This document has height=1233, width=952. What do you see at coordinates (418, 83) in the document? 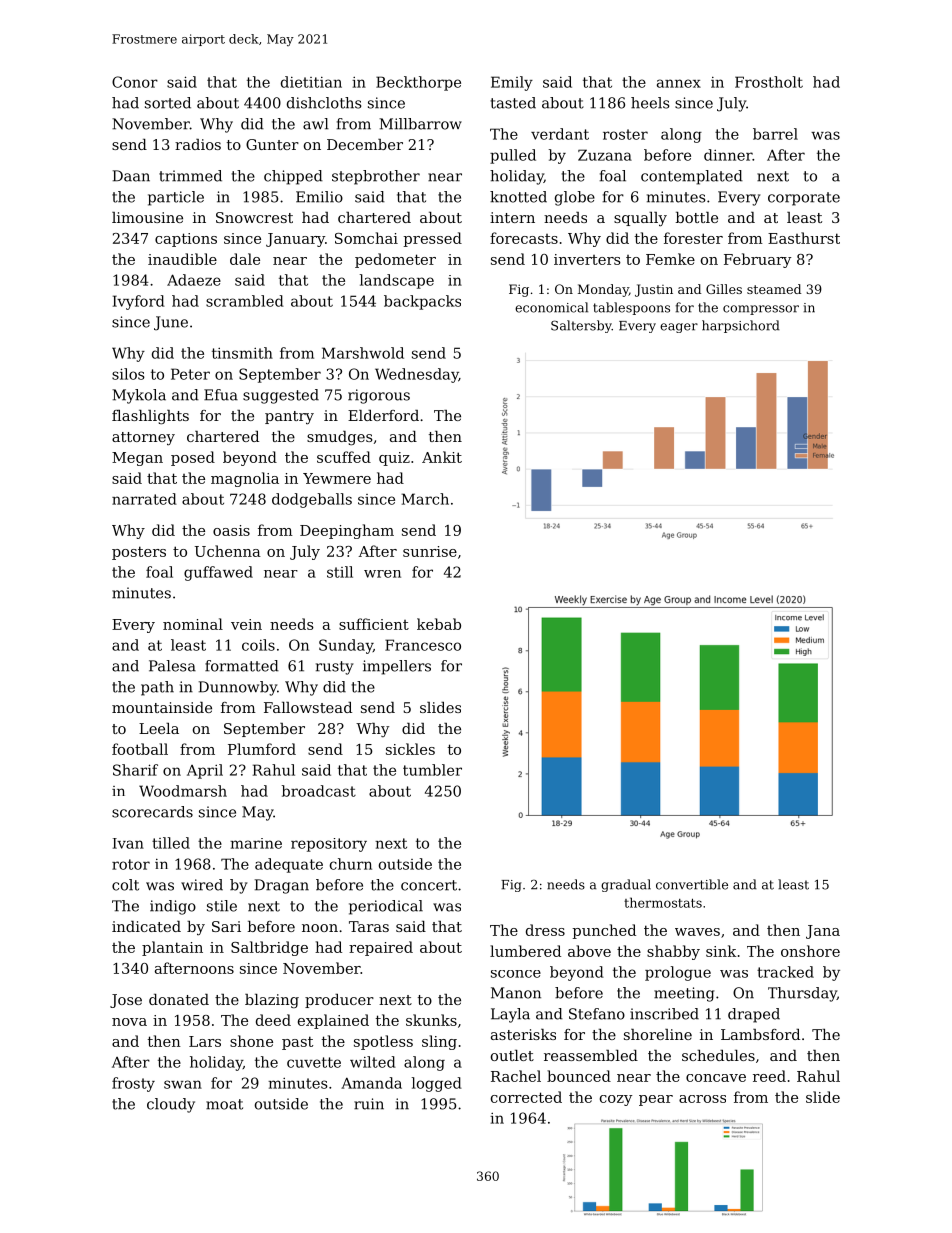
I see `Beckthorpe` at bounding box center [418, 83].
